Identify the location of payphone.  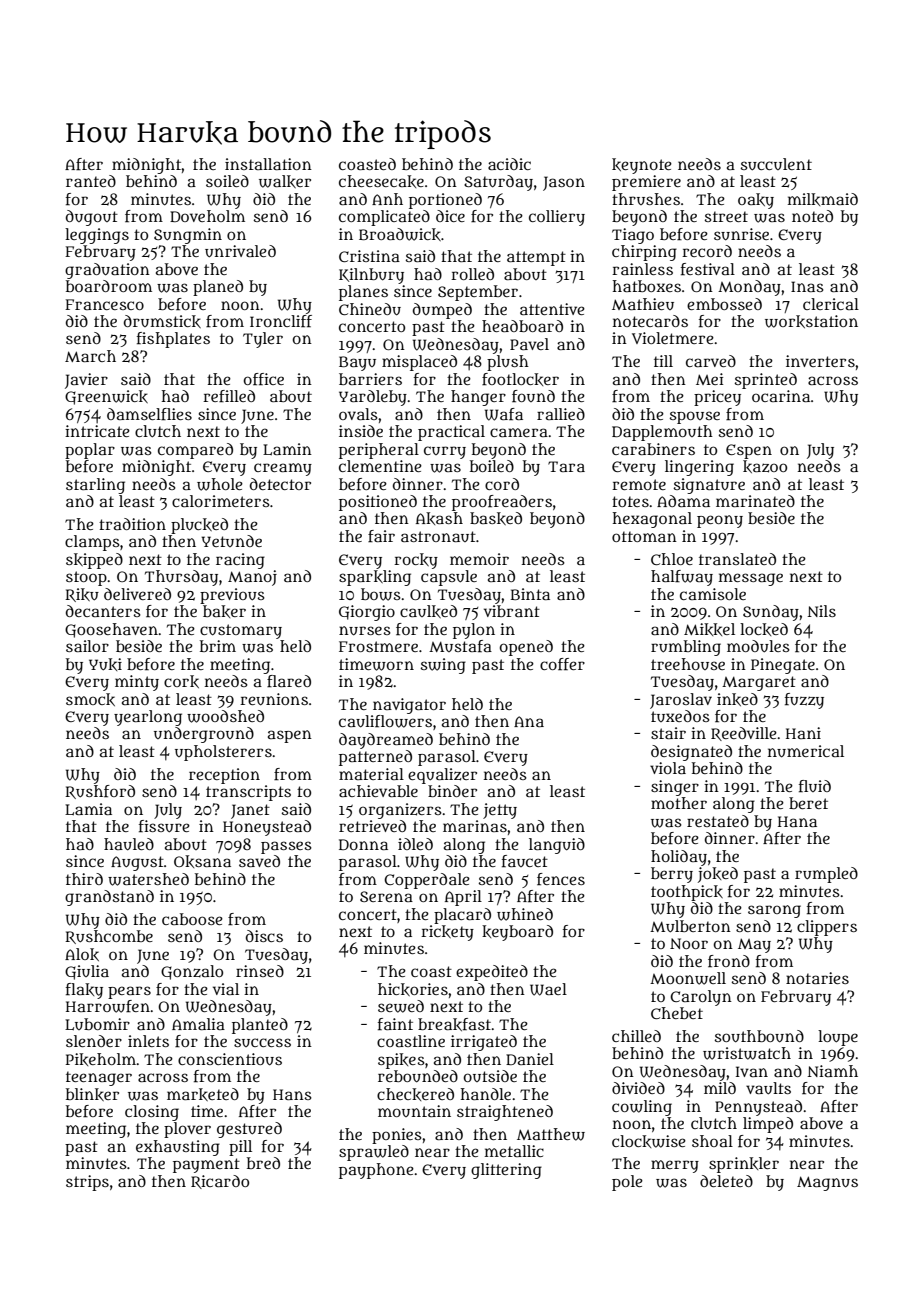
(376, 1171).
